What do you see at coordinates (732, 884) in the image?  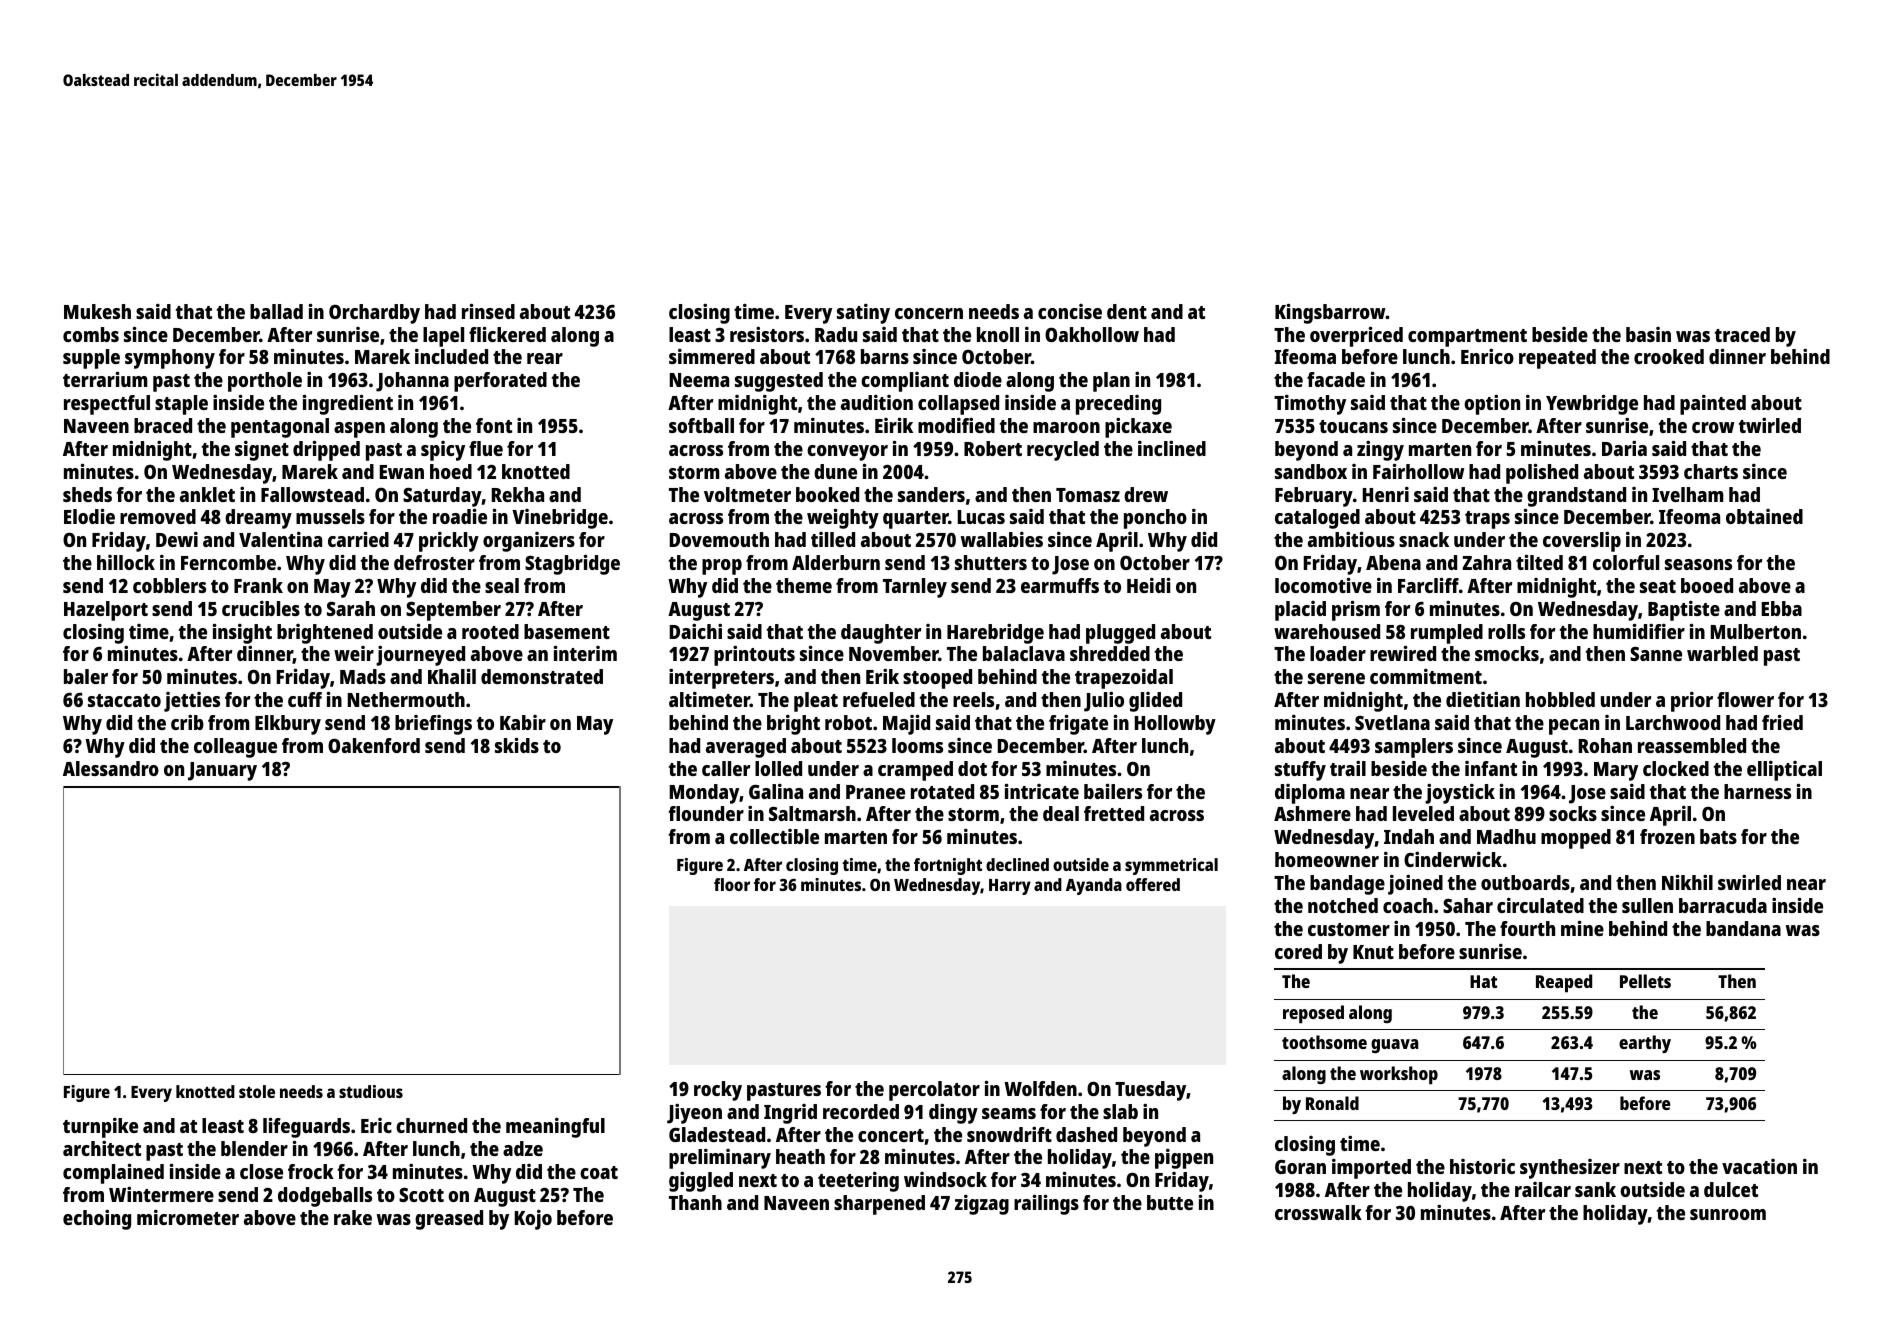 I see `floor` at bounding box center [732, 884].
